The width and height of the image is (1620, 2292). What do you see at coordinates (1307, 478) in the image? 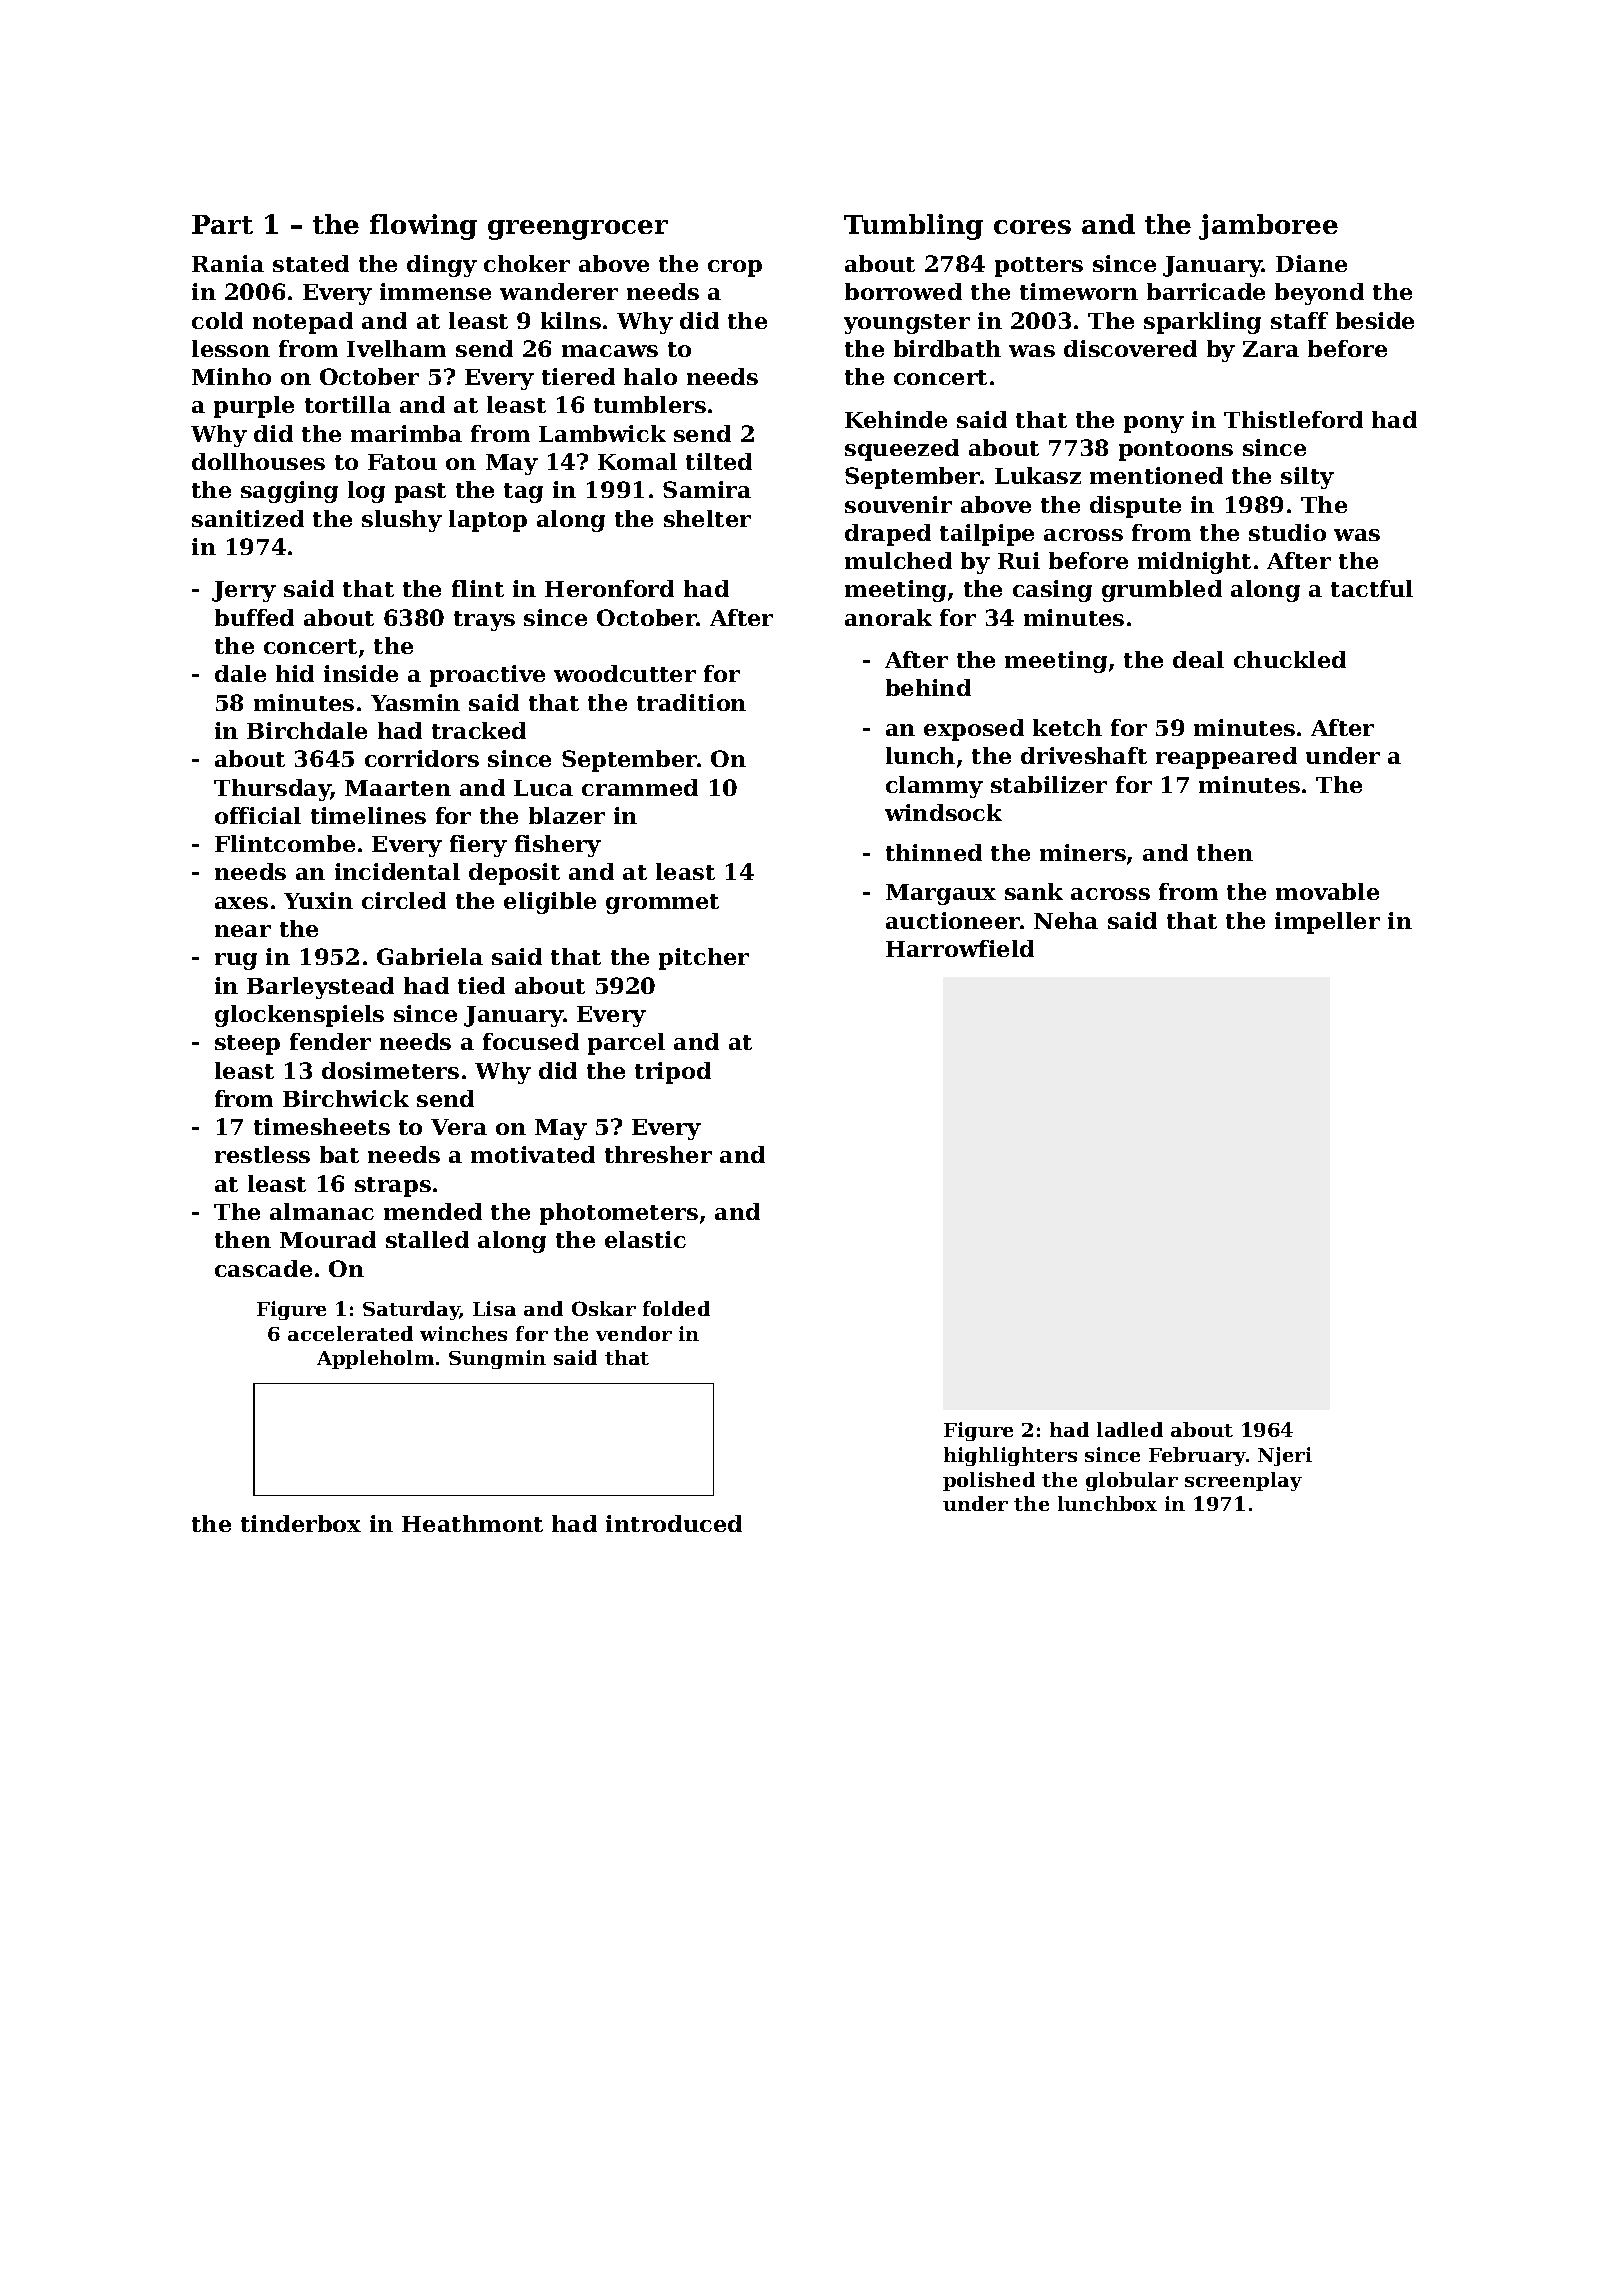
I see `silty` at bounding box center [1307, 478].
